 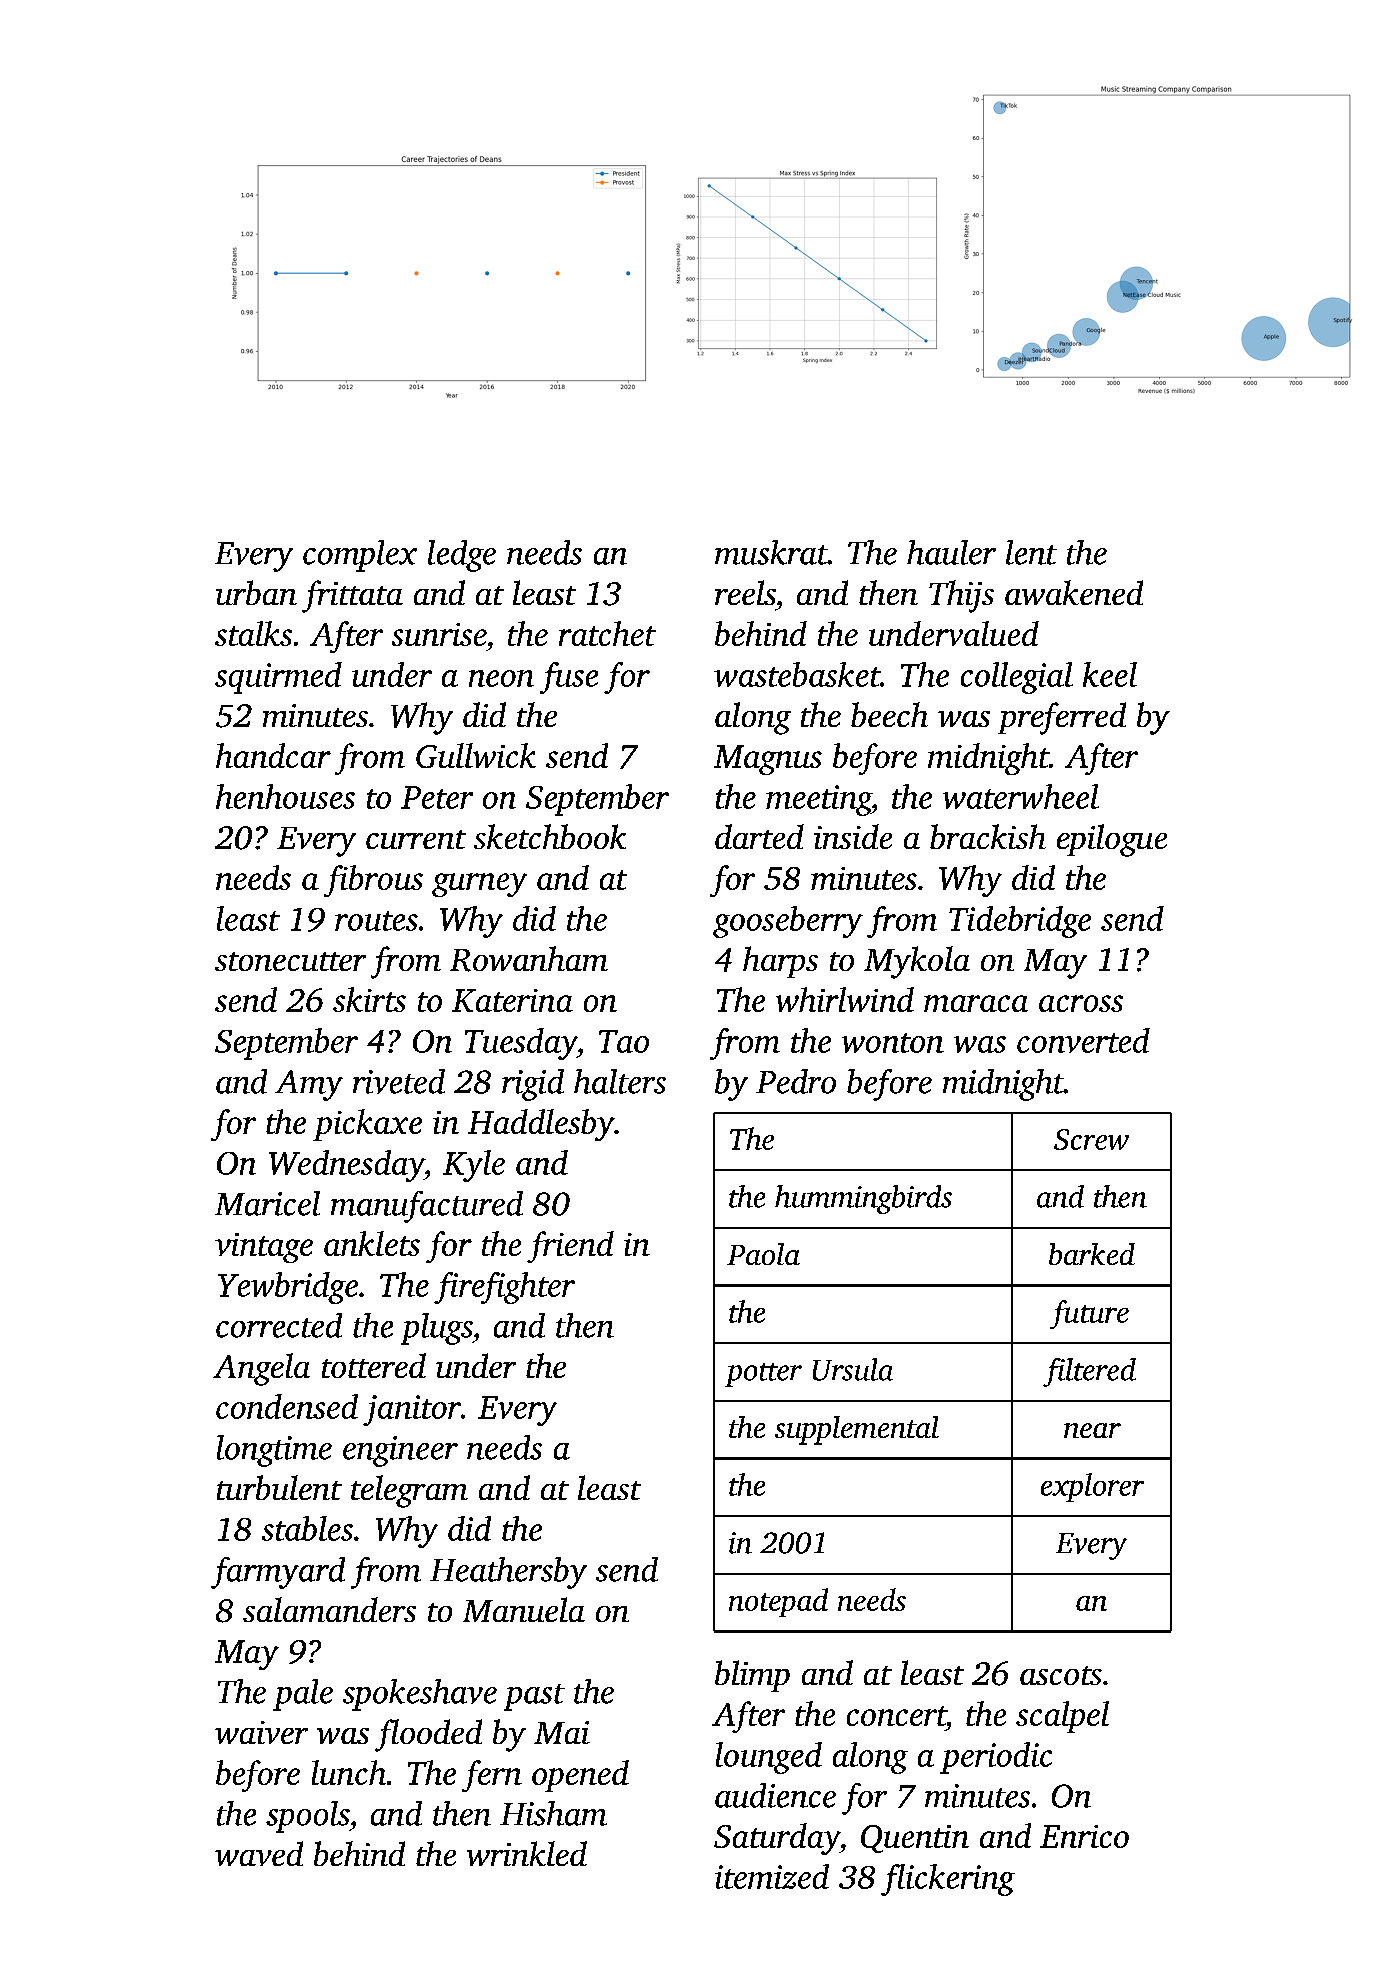 I want to click on complex, so click(x=360, y=556).
